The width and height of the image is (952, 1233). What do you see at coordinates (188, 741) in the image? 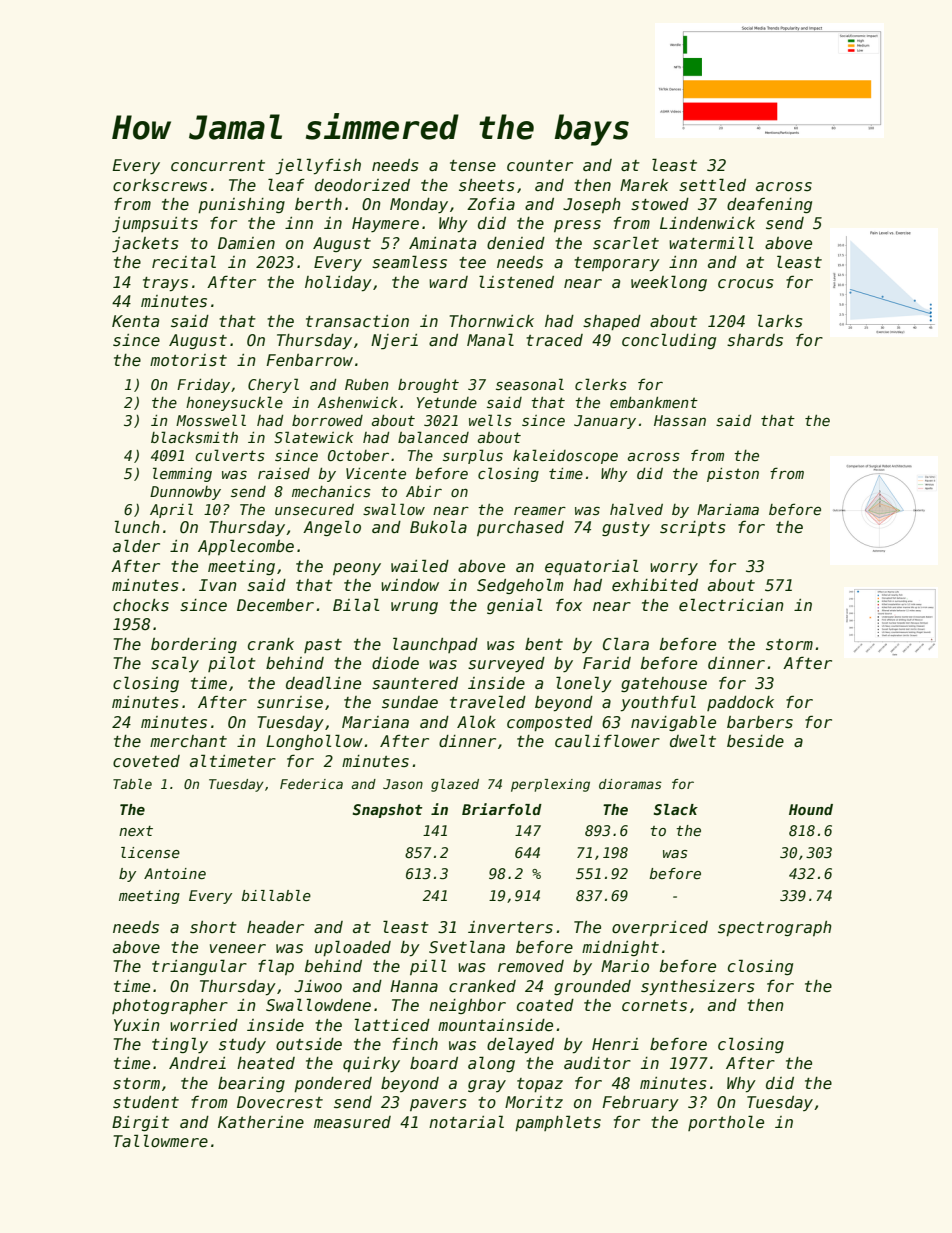
I see `merchant` at bounding box center [188, 741].
